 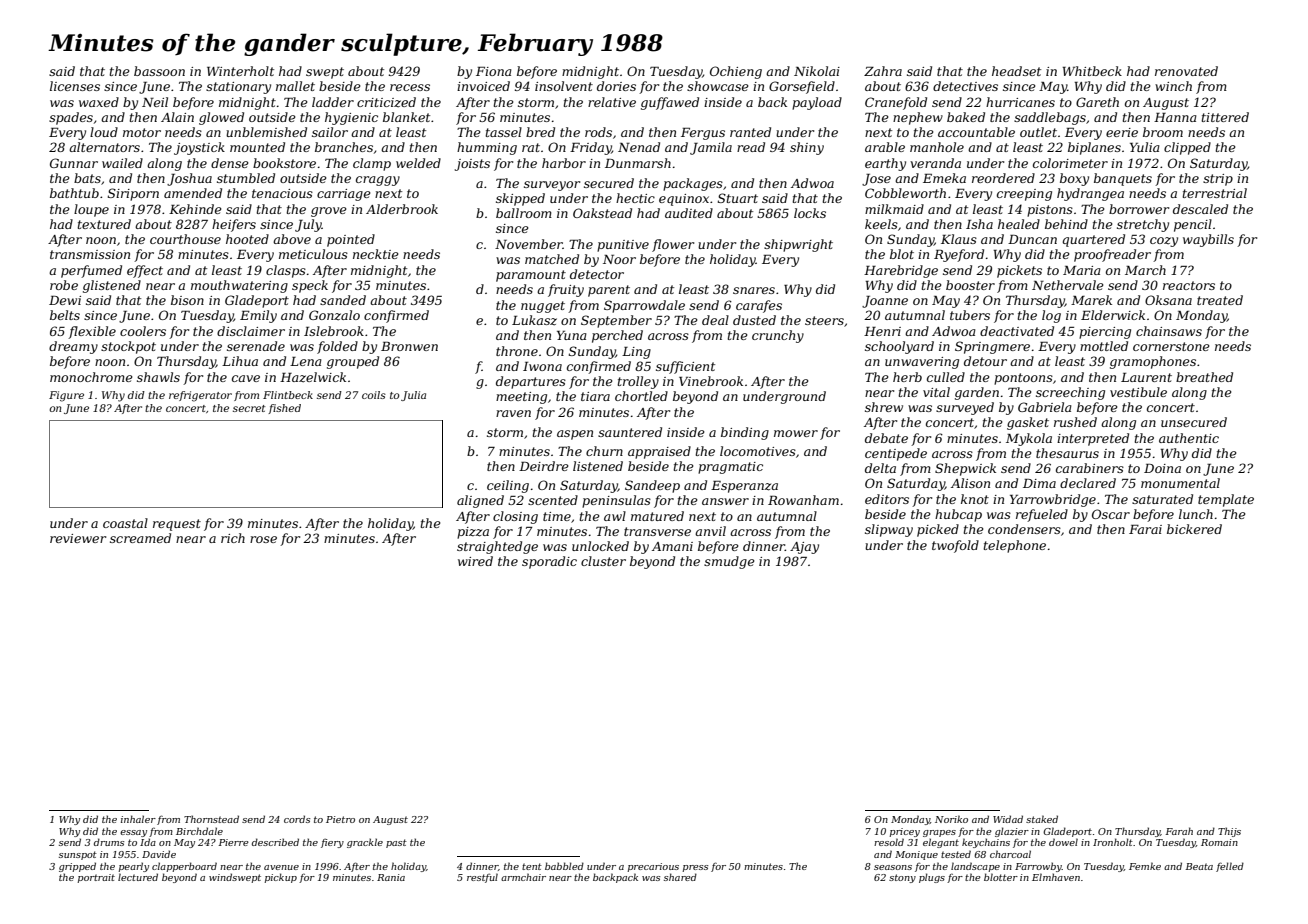 I want to click on deal, so click(x=715, y=320).
